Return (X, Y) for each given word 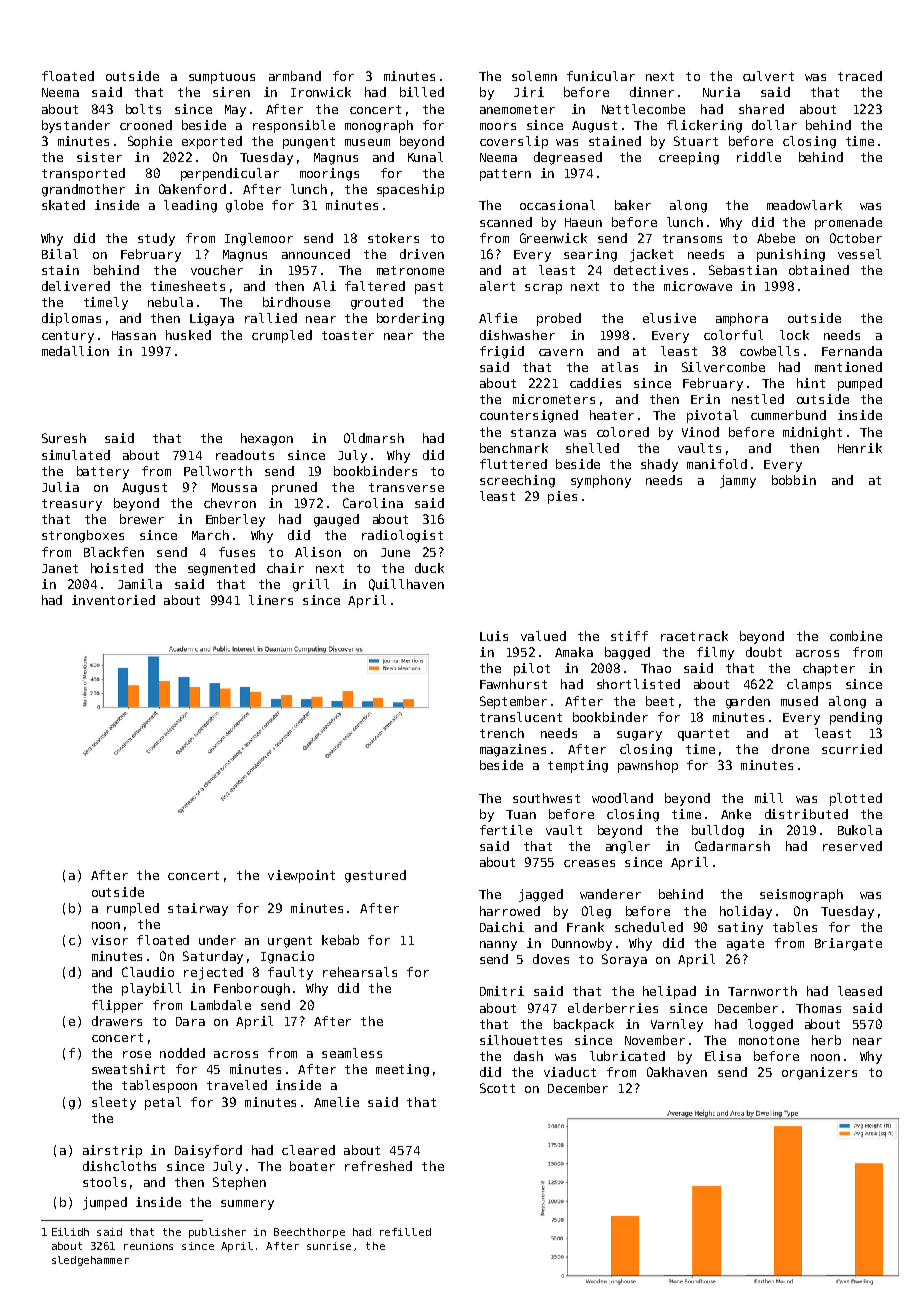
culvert (768, 76)
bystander (76, 126)
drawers (117, 1021)
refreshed (378, 1166)
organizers (819, 1073)
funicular (601, 76)
